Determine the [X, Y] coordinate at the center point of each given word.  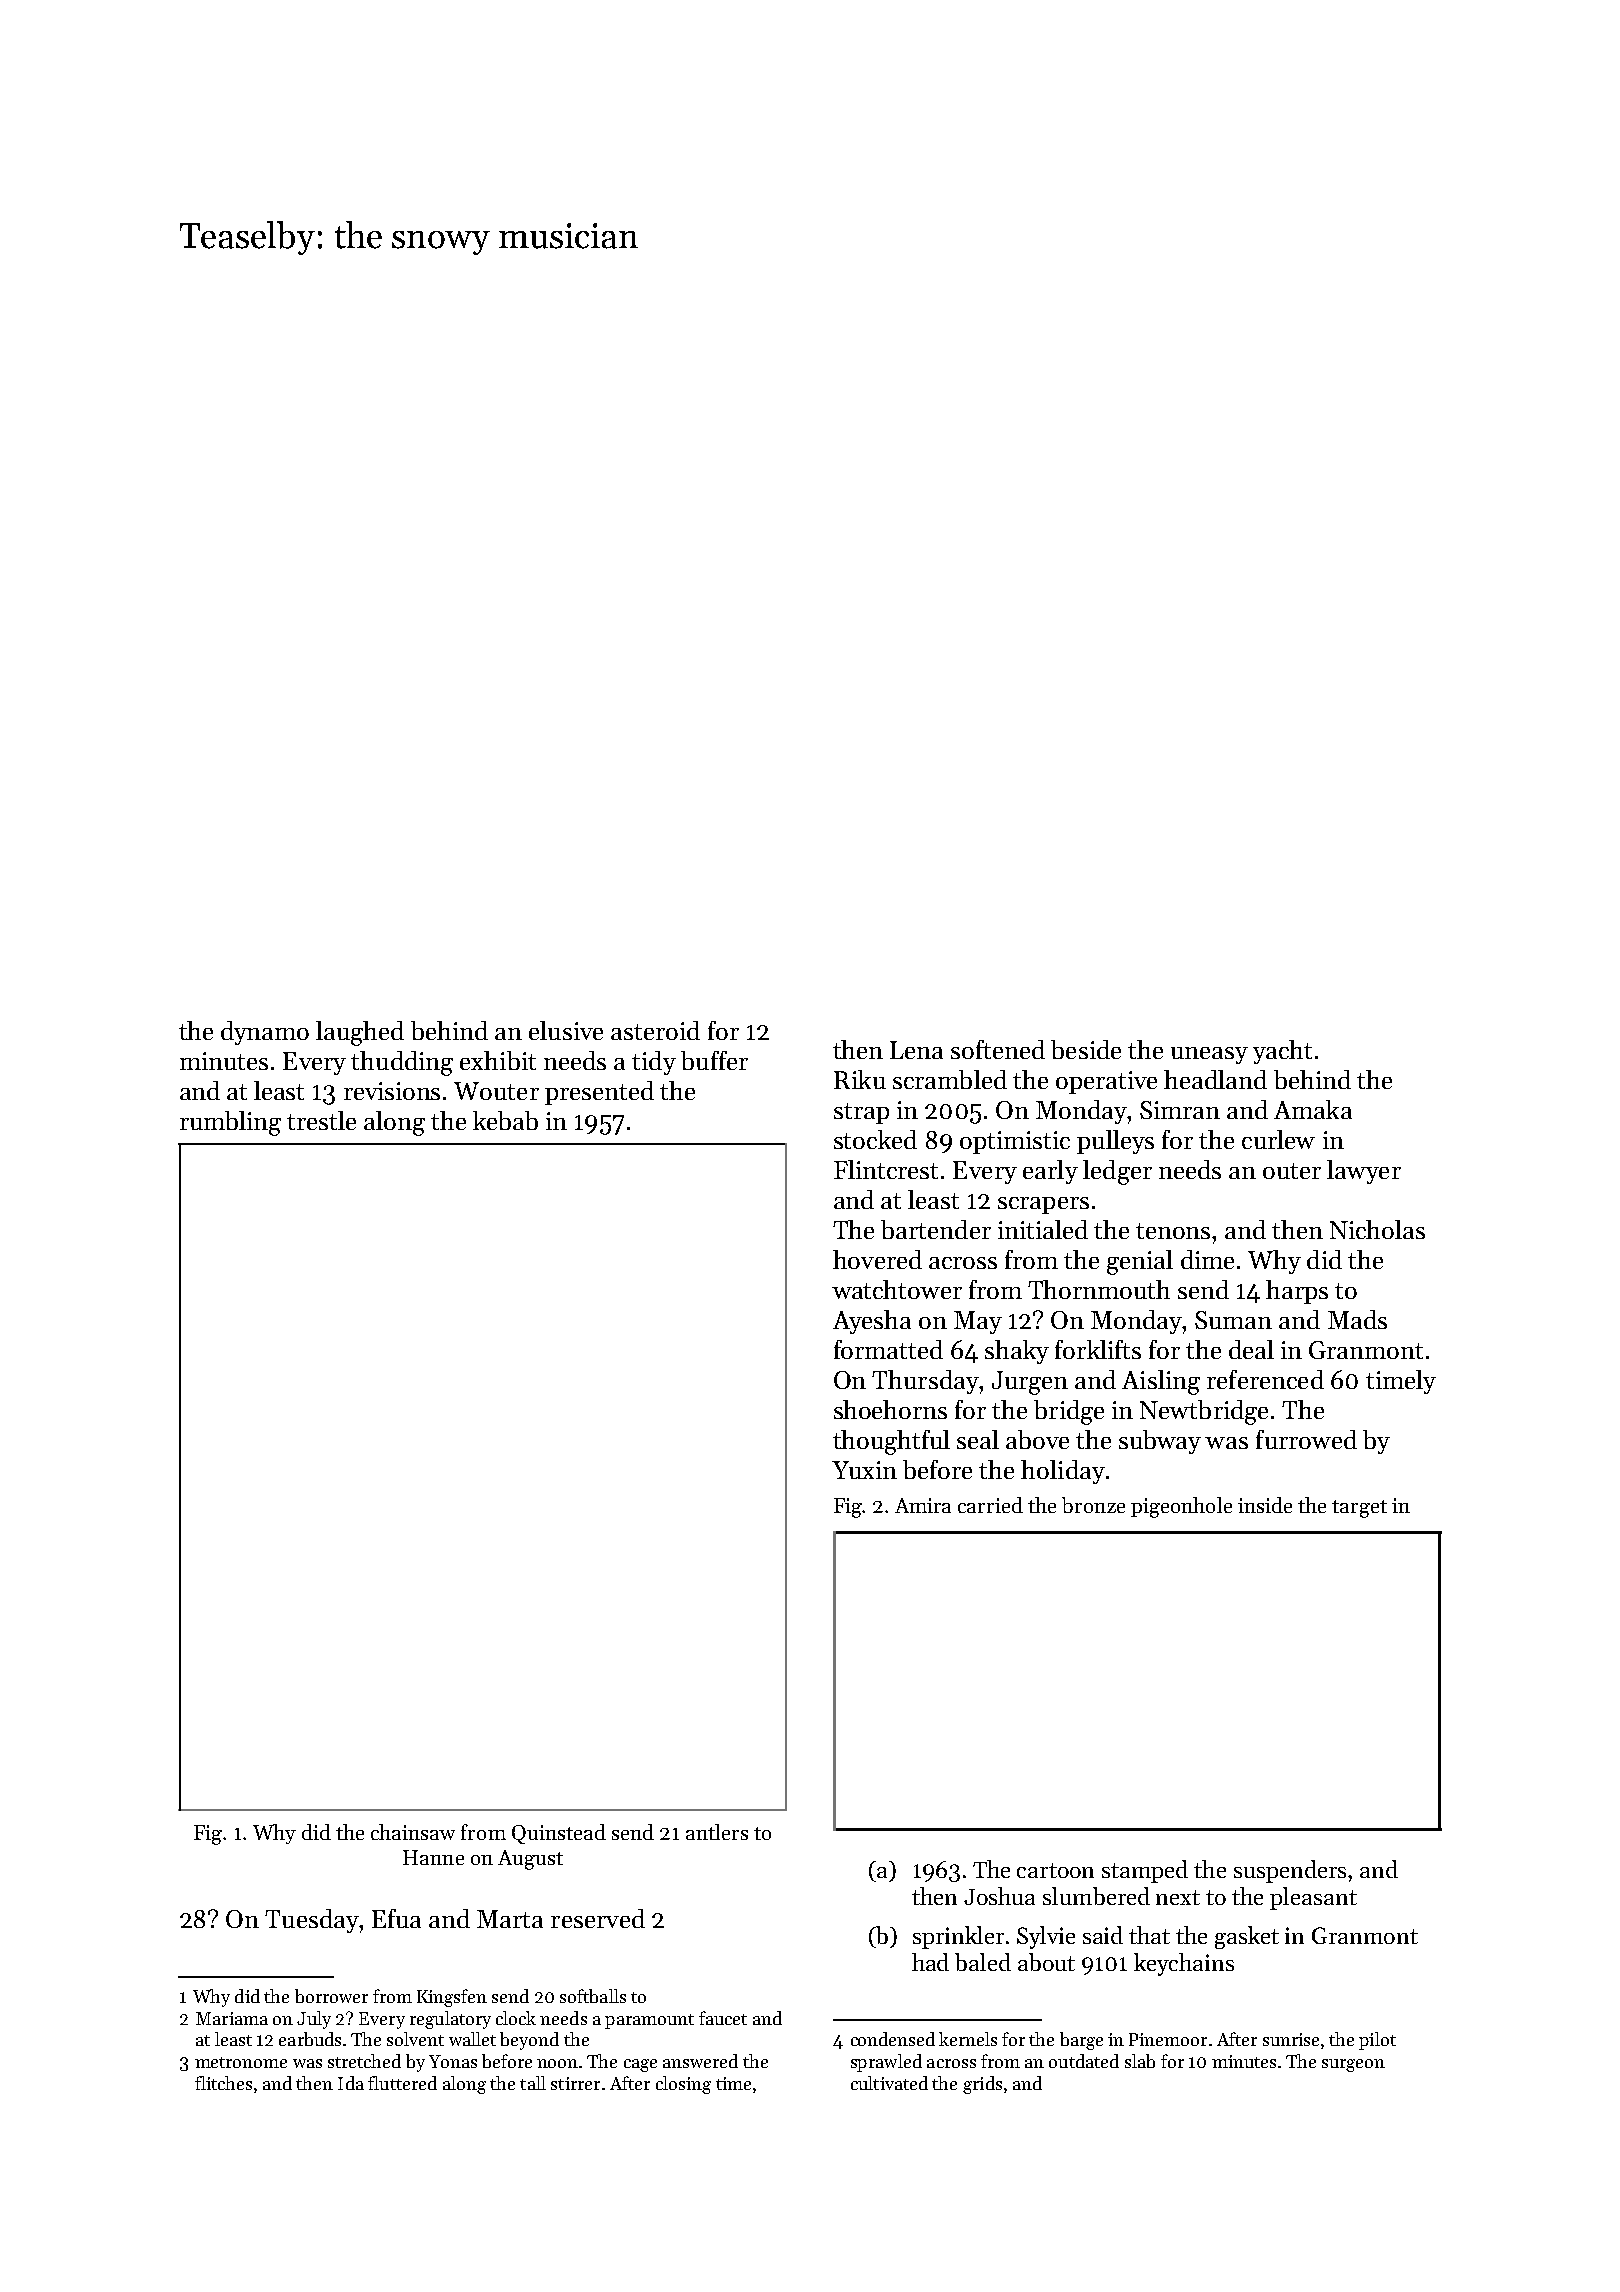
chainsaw [413, 1832]
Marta [510, 1919]
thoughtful [891, 1442]
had [930, 1962]
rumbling [230, 1123]
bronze [1093, 1505]
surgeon [1353, 2065]
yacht [1282, 1052]
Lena [916, 1050]
